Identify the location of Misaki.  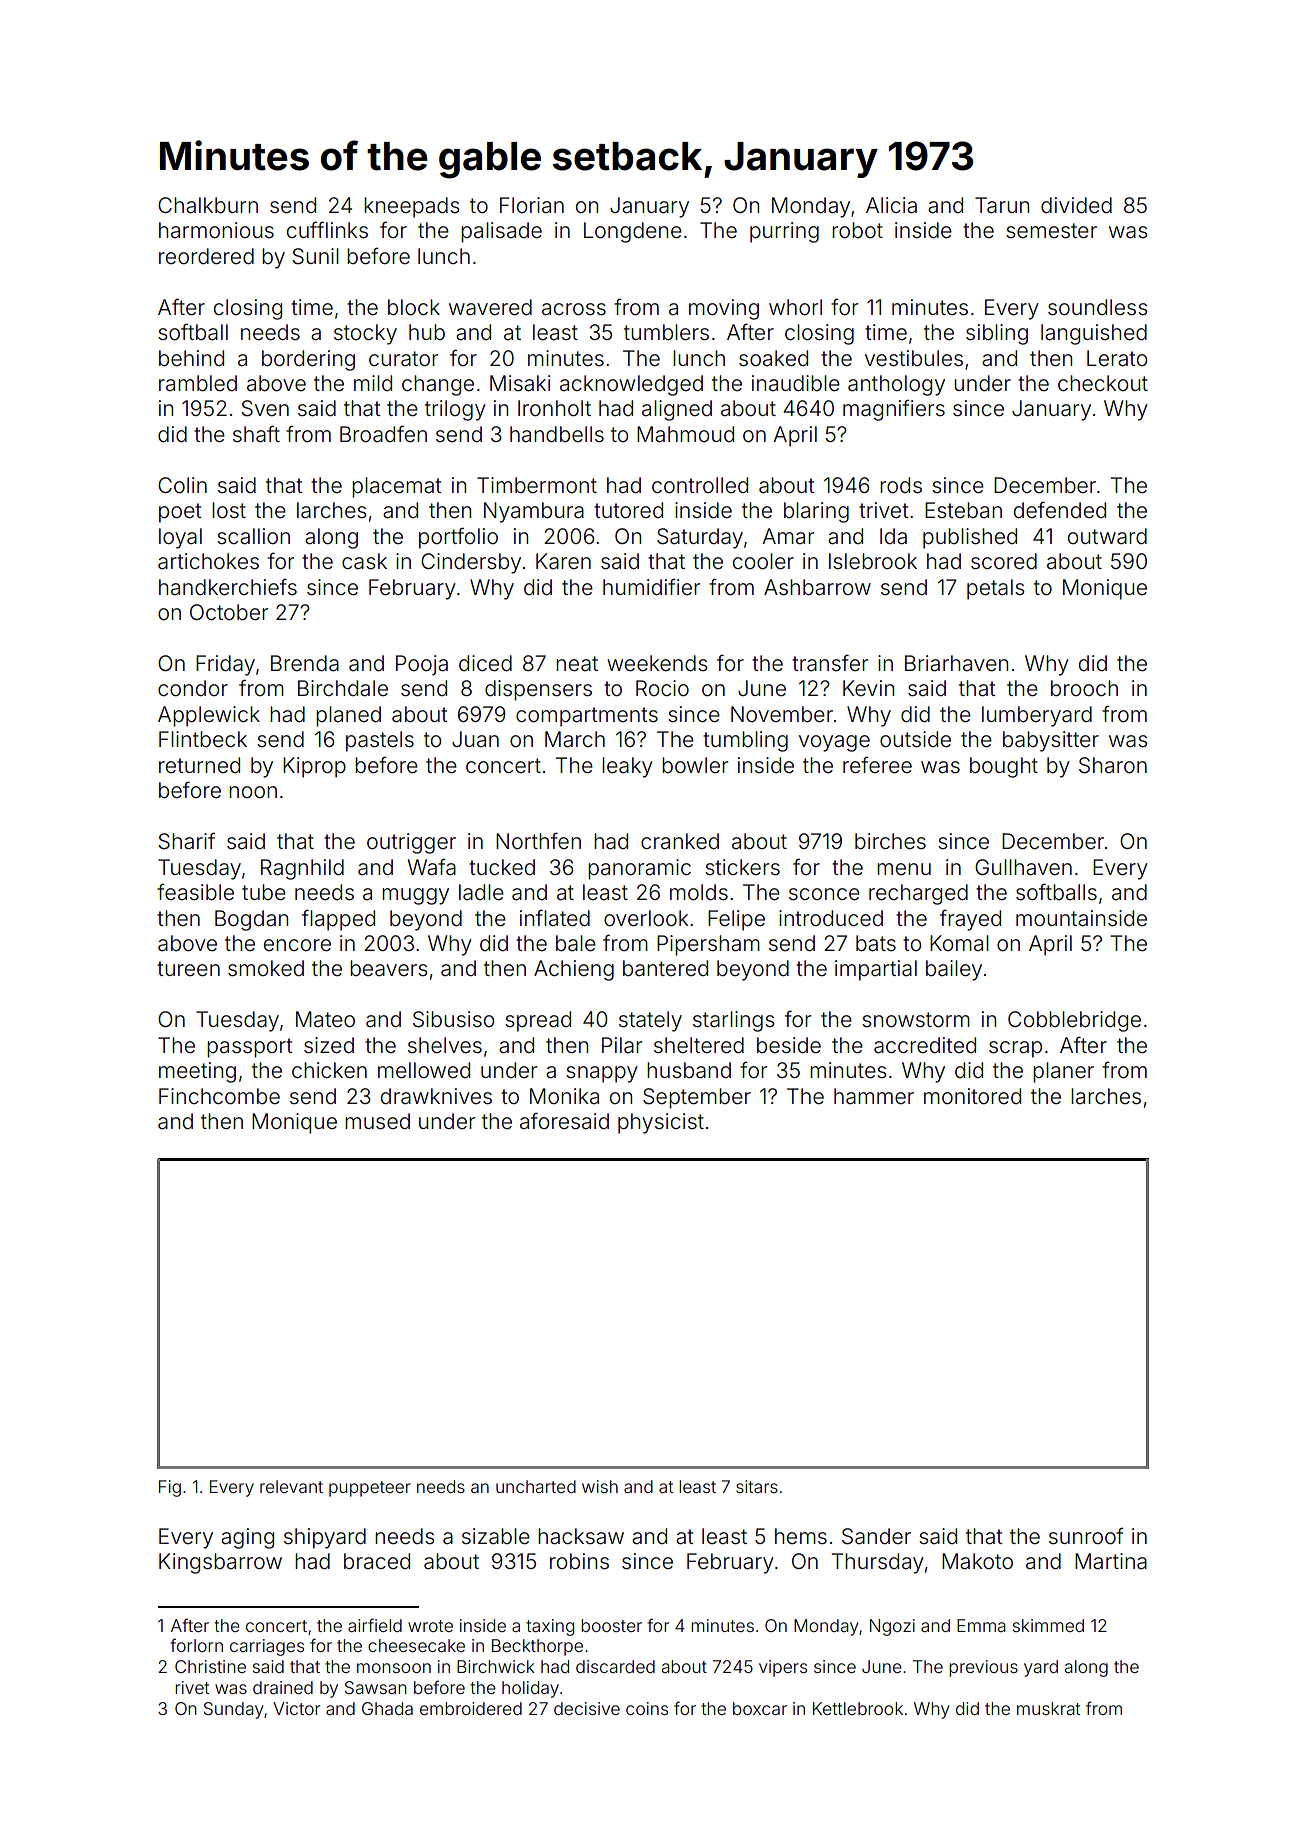
(520, 383).
